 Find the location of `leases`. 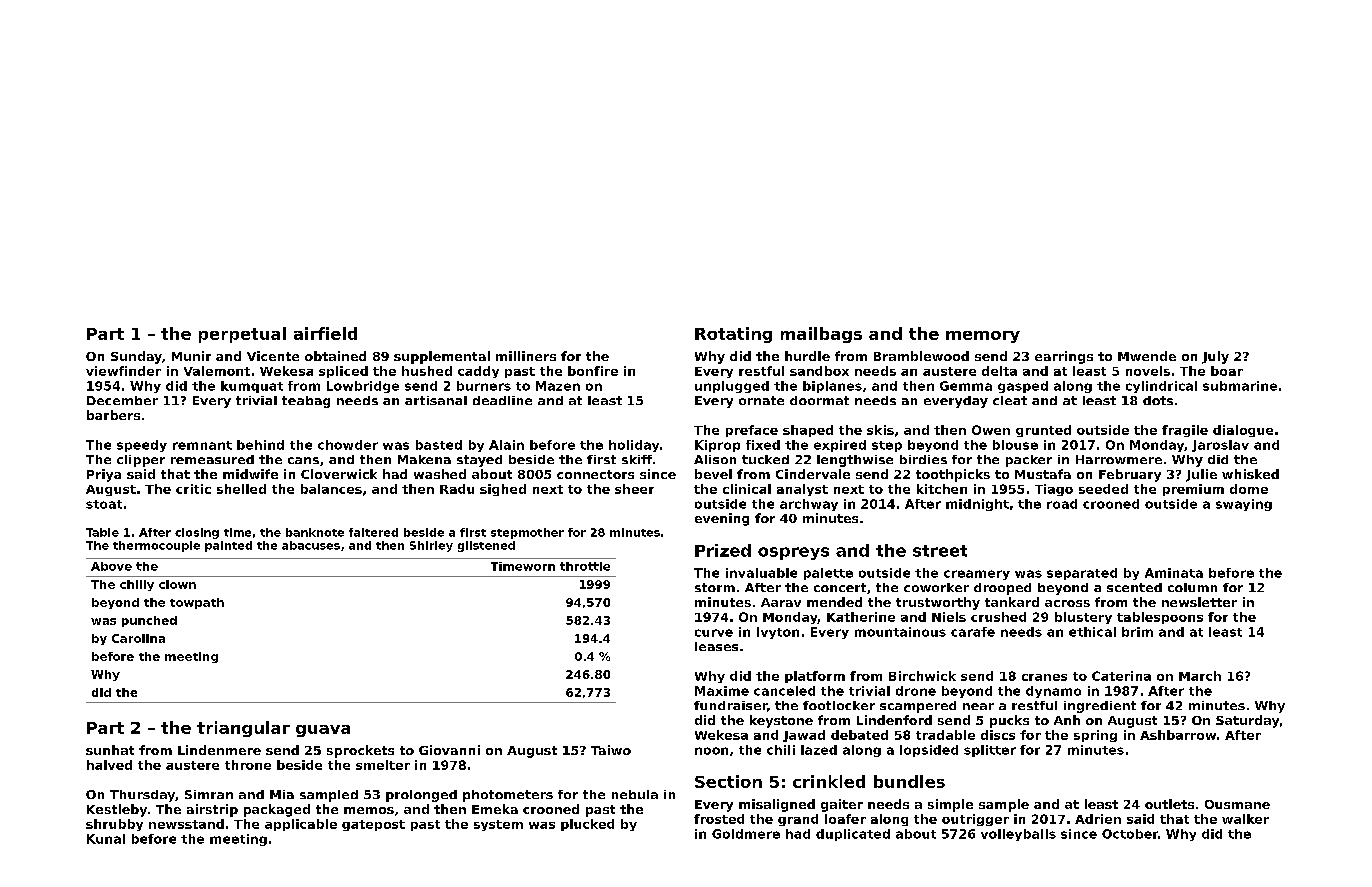

leases is located at coordinates (716, 646).
